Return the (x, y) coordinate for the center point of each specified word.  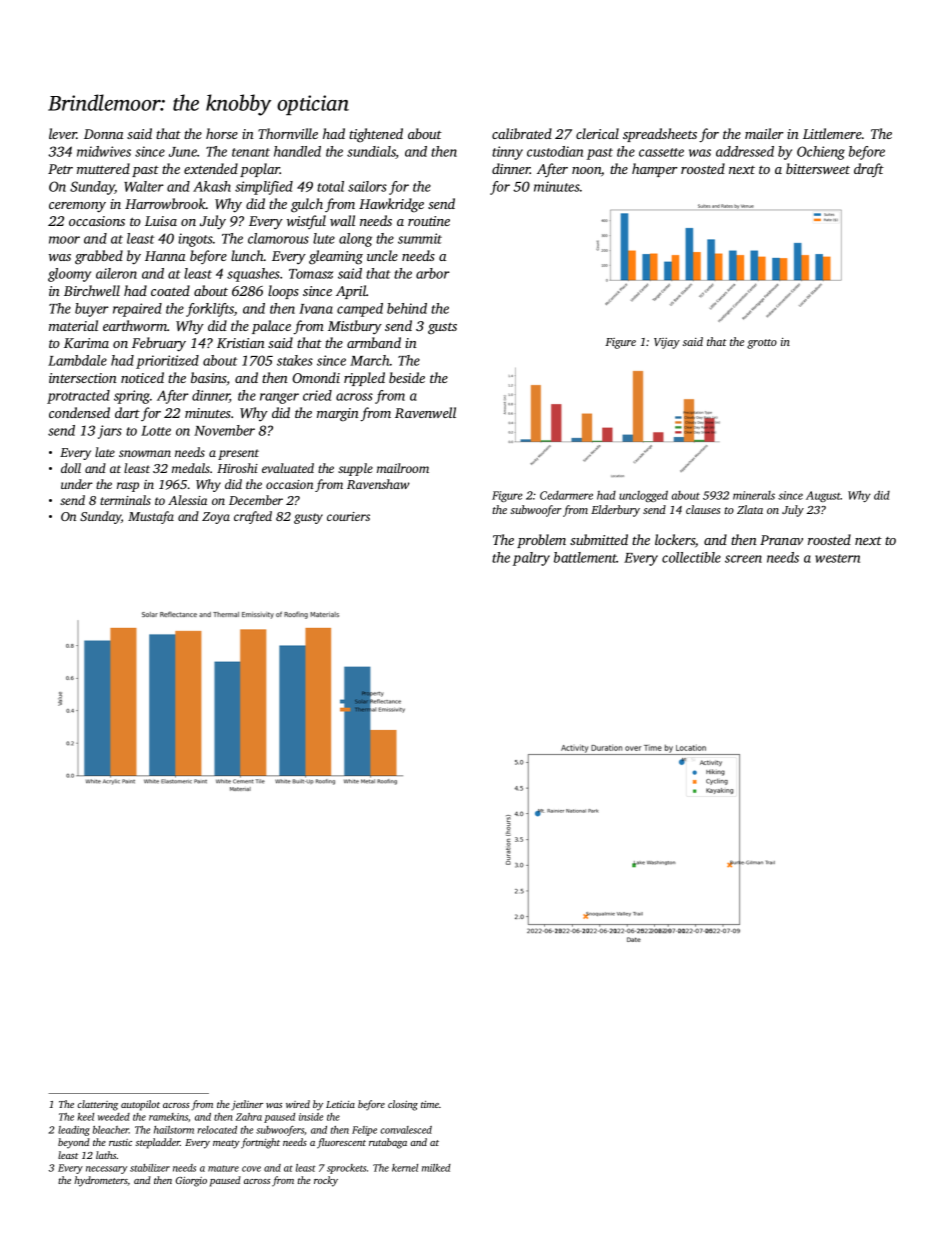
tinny (507, 153)
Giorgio (191, 1182)
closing (403, 1105)
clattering (98, 1105)
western (837, 558)
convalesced (406, 1130)
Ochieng (821, 153)
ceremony (77, 207)
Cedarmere (566, 495)
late (105, 452)
